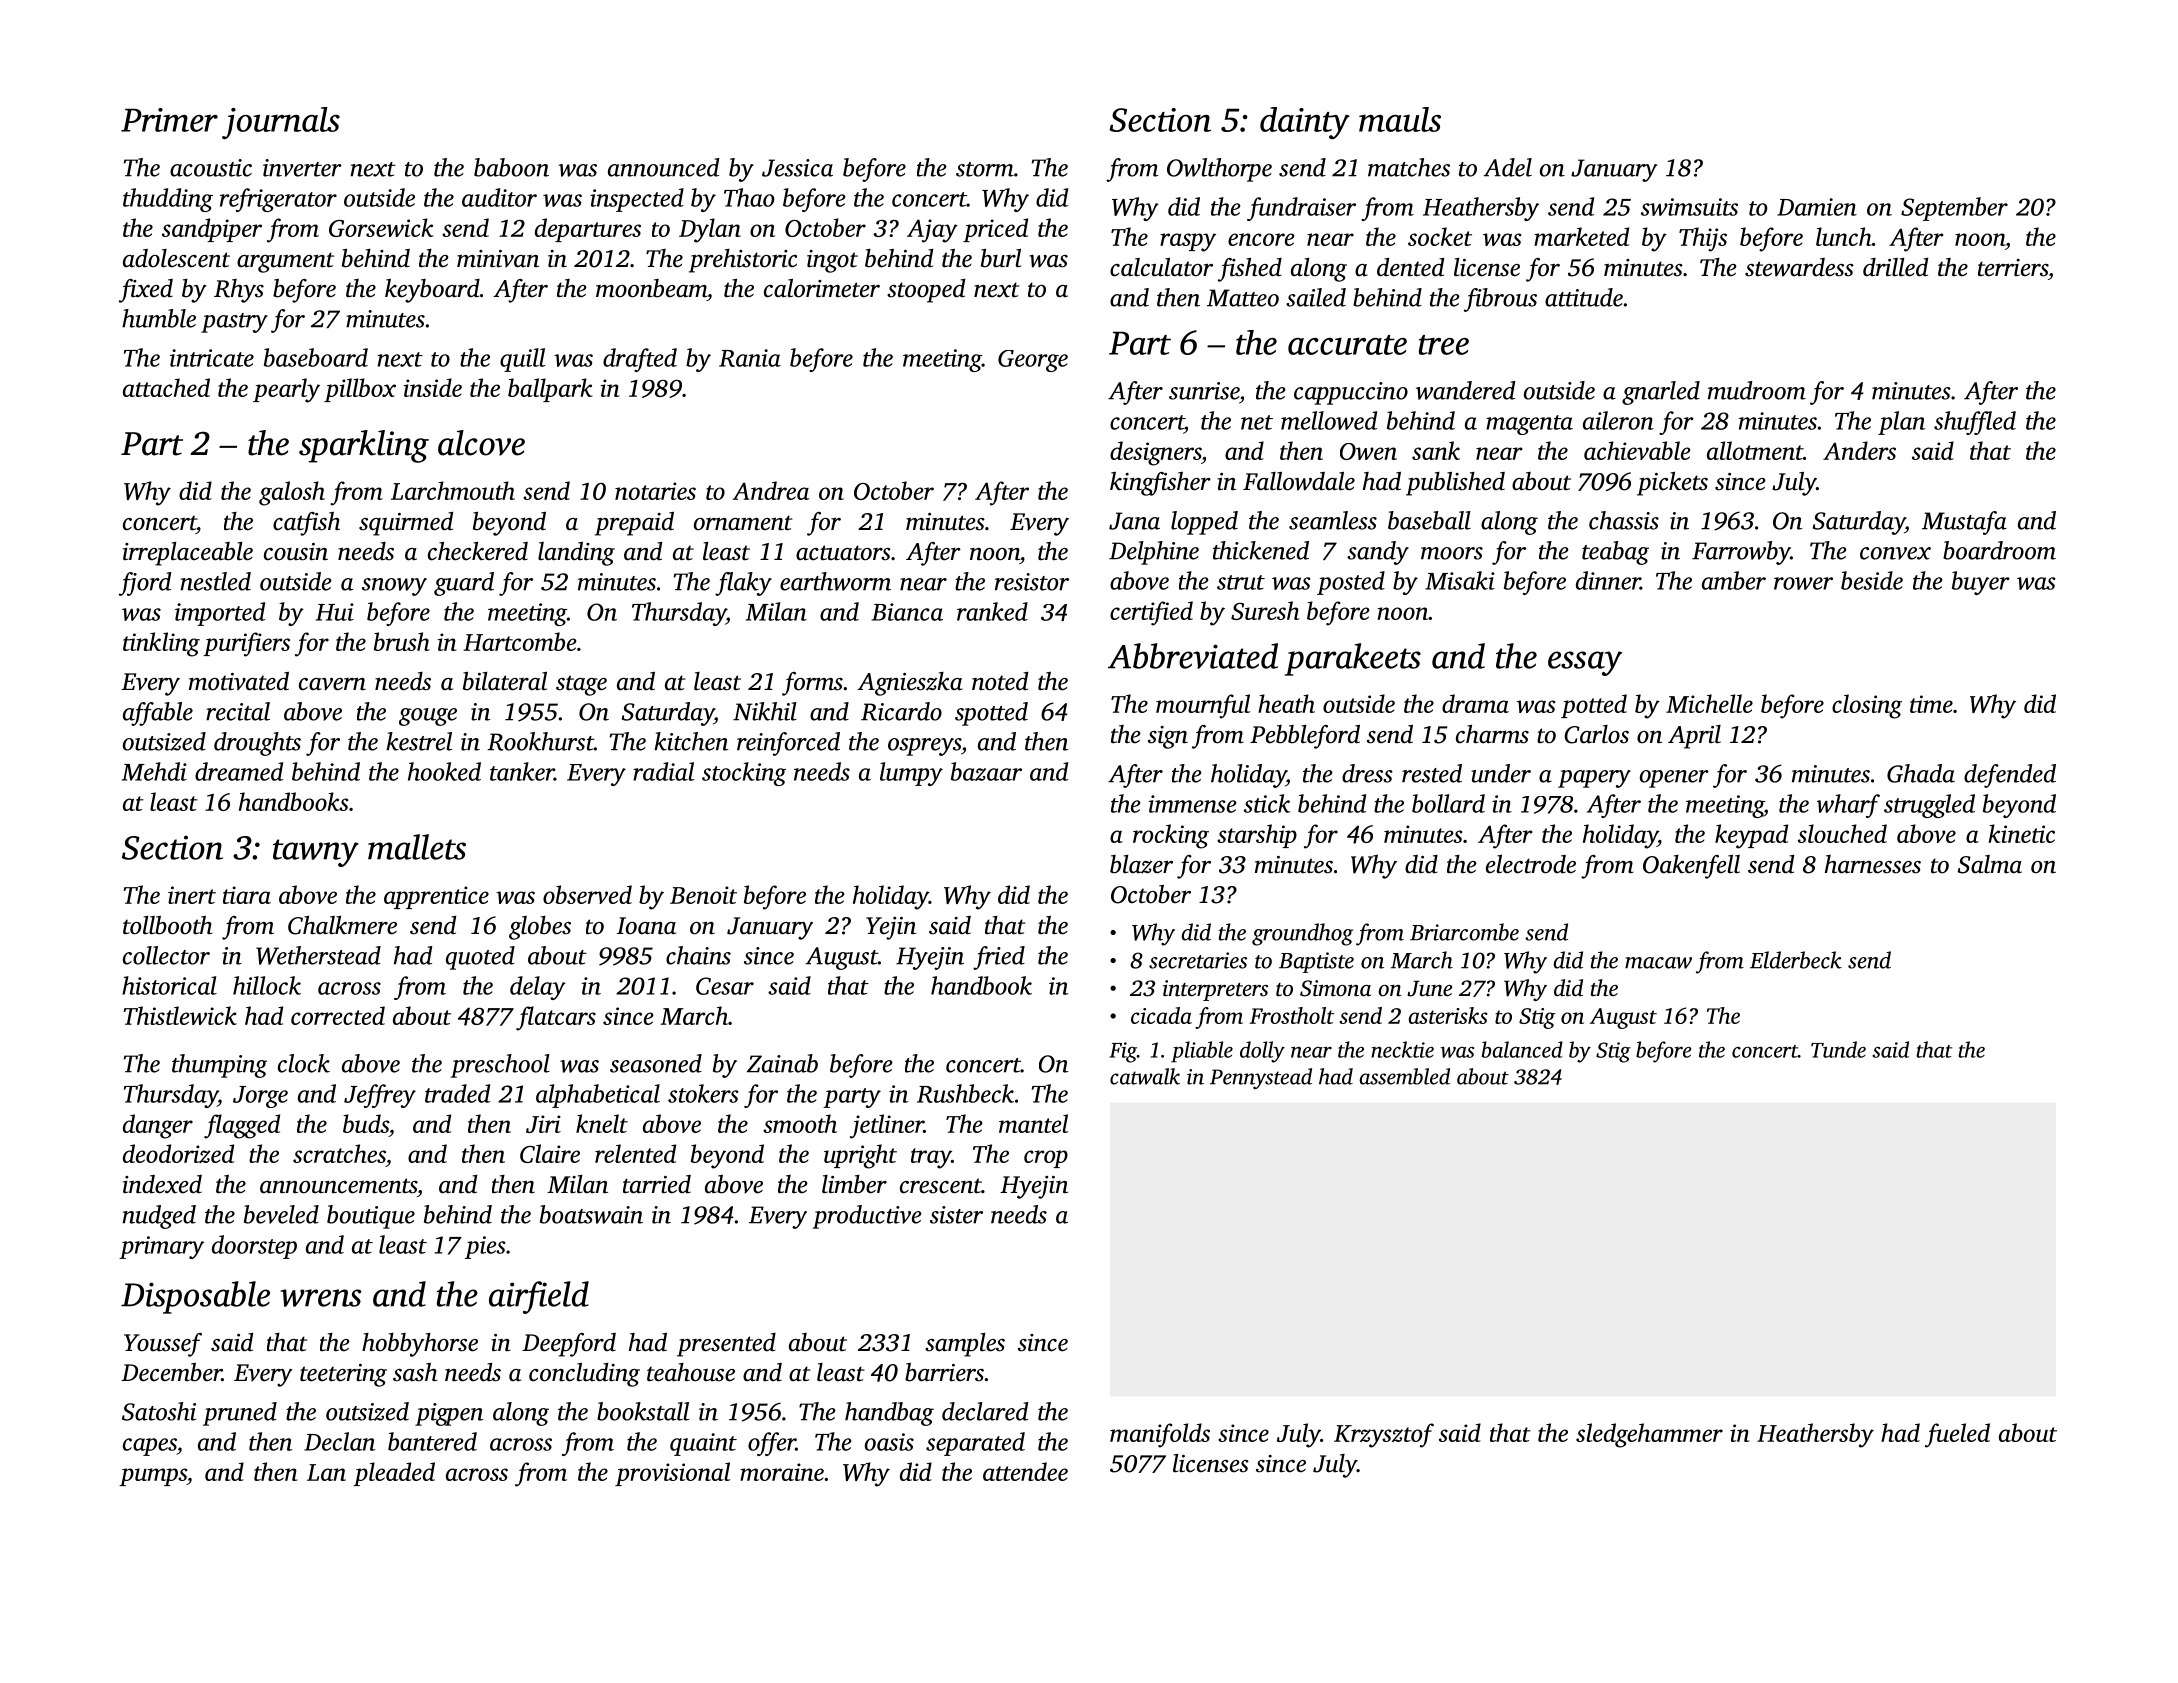  What do you see at coordinates (797, 168) in the page?
I see `Jessica` at bounding box center [797, 168].
